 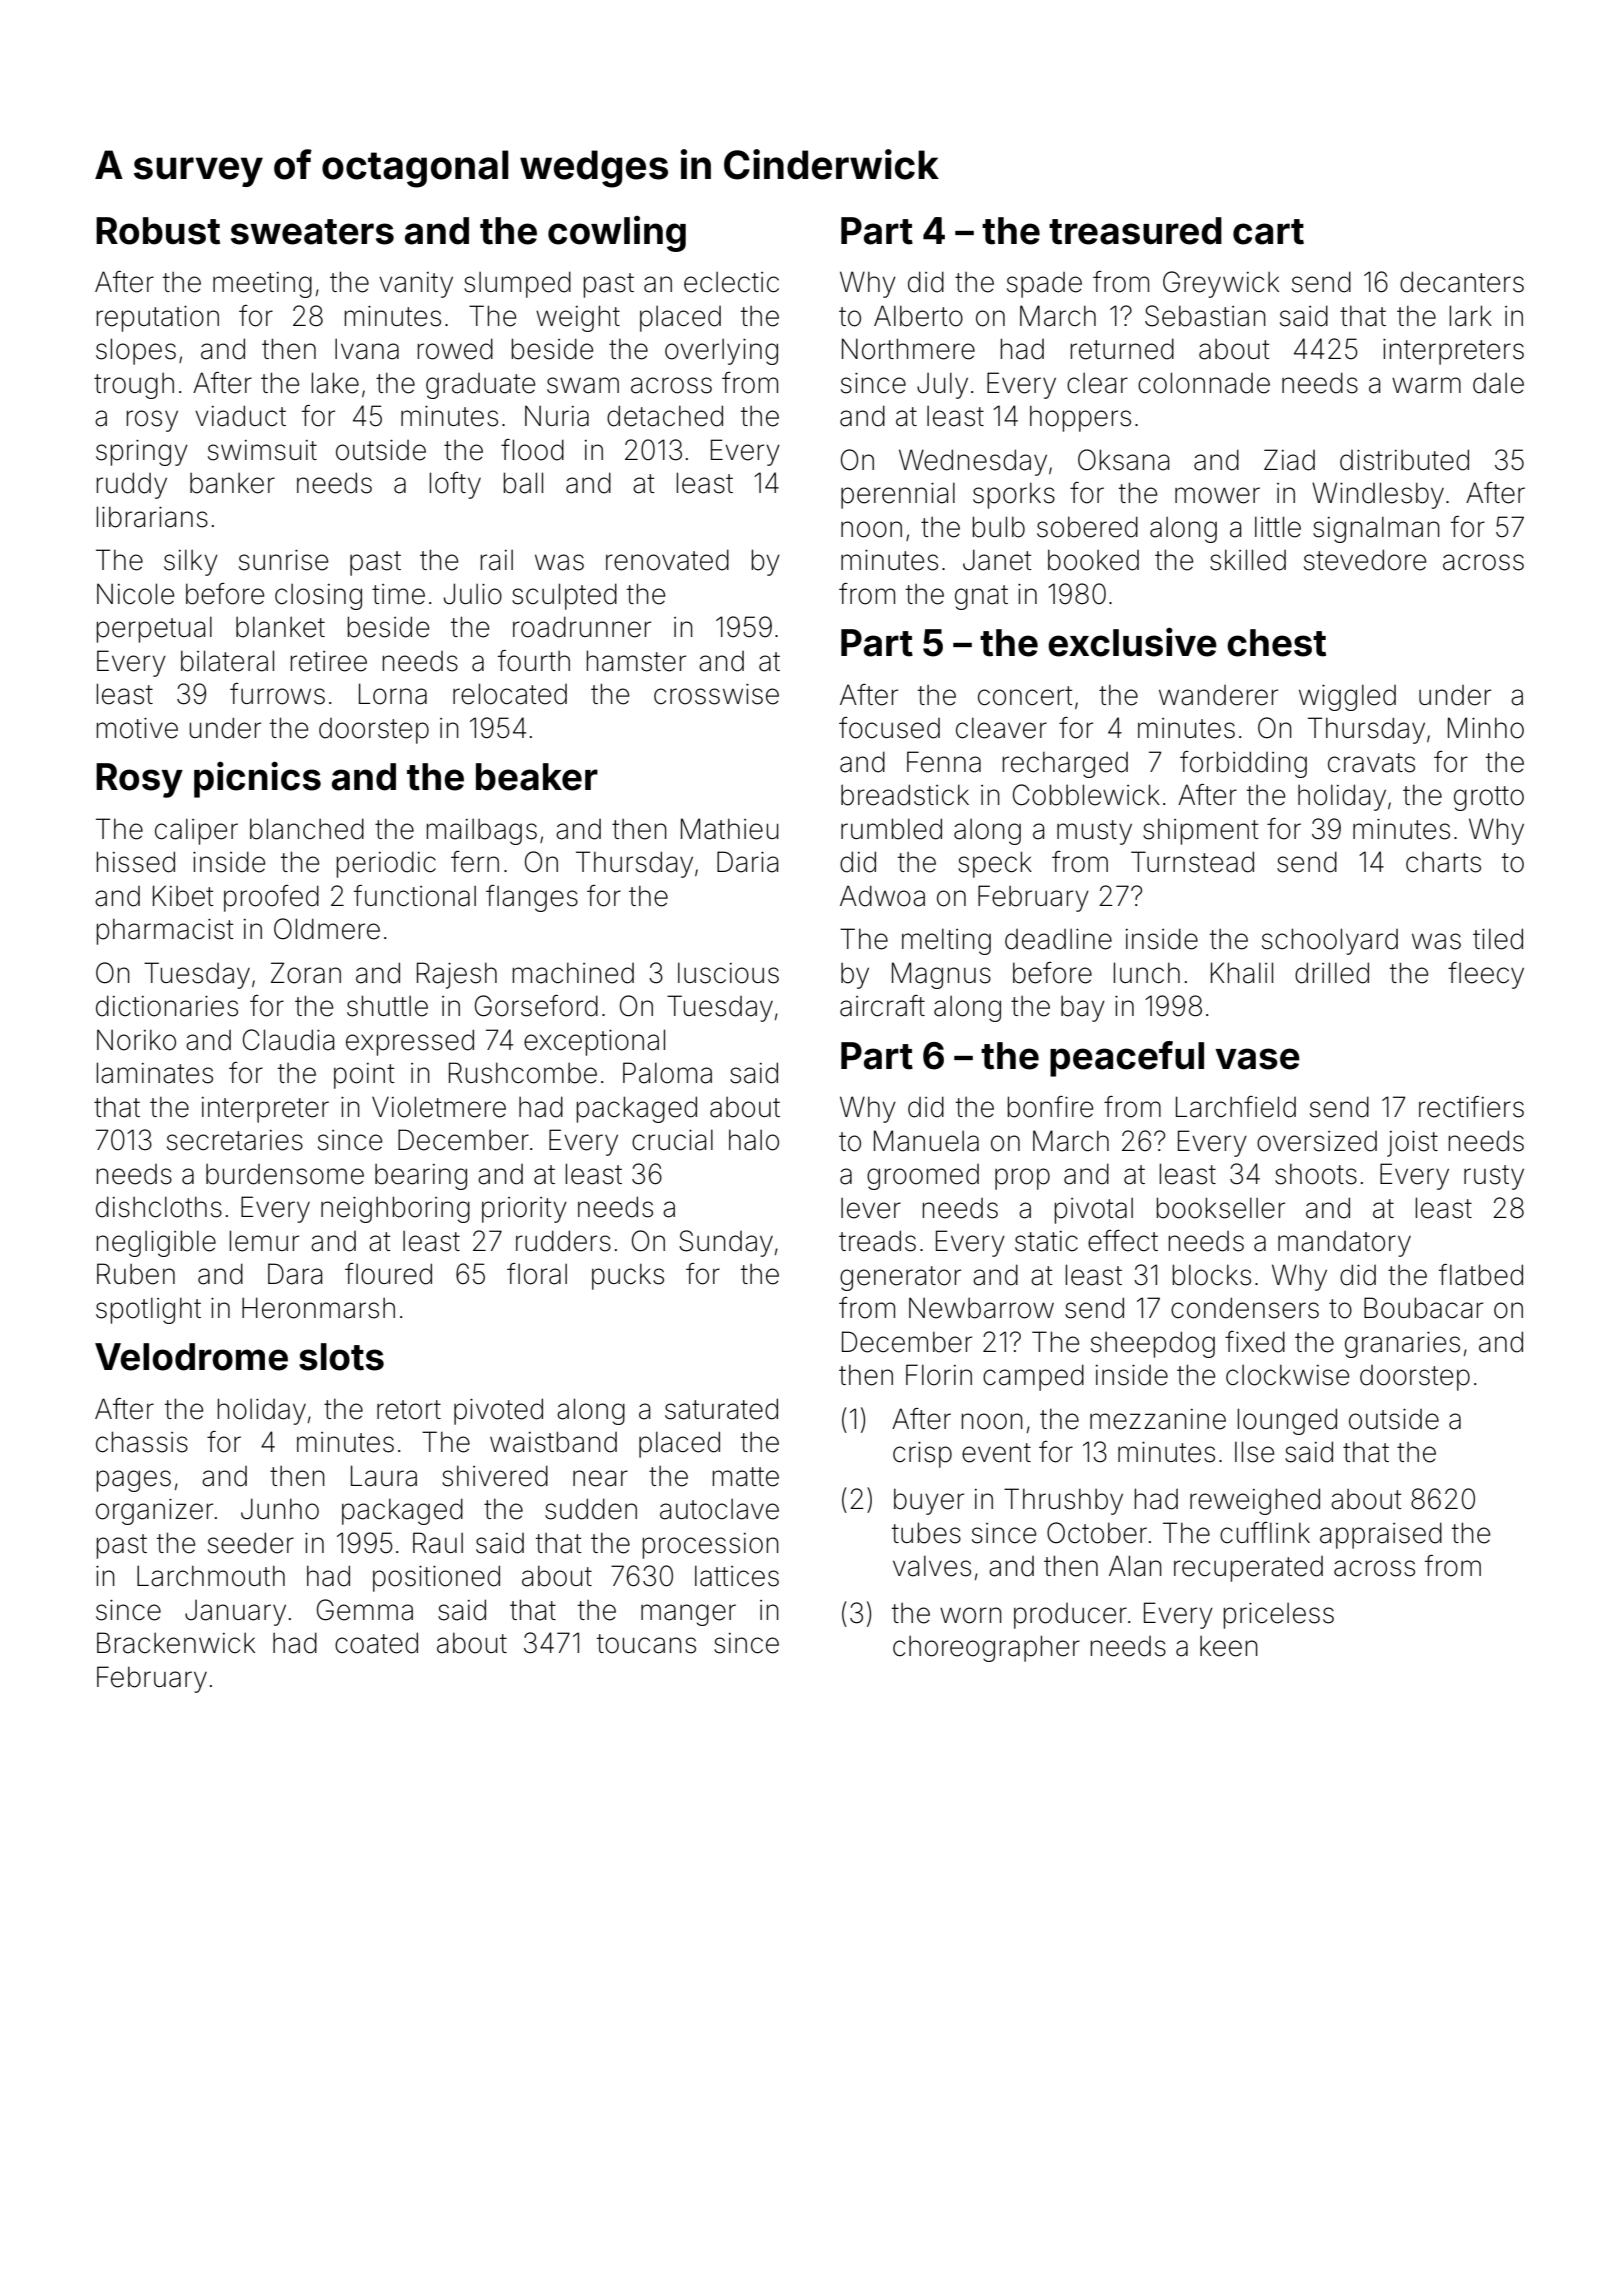 I want to click on sweaters, so click(x=312, y=232).
